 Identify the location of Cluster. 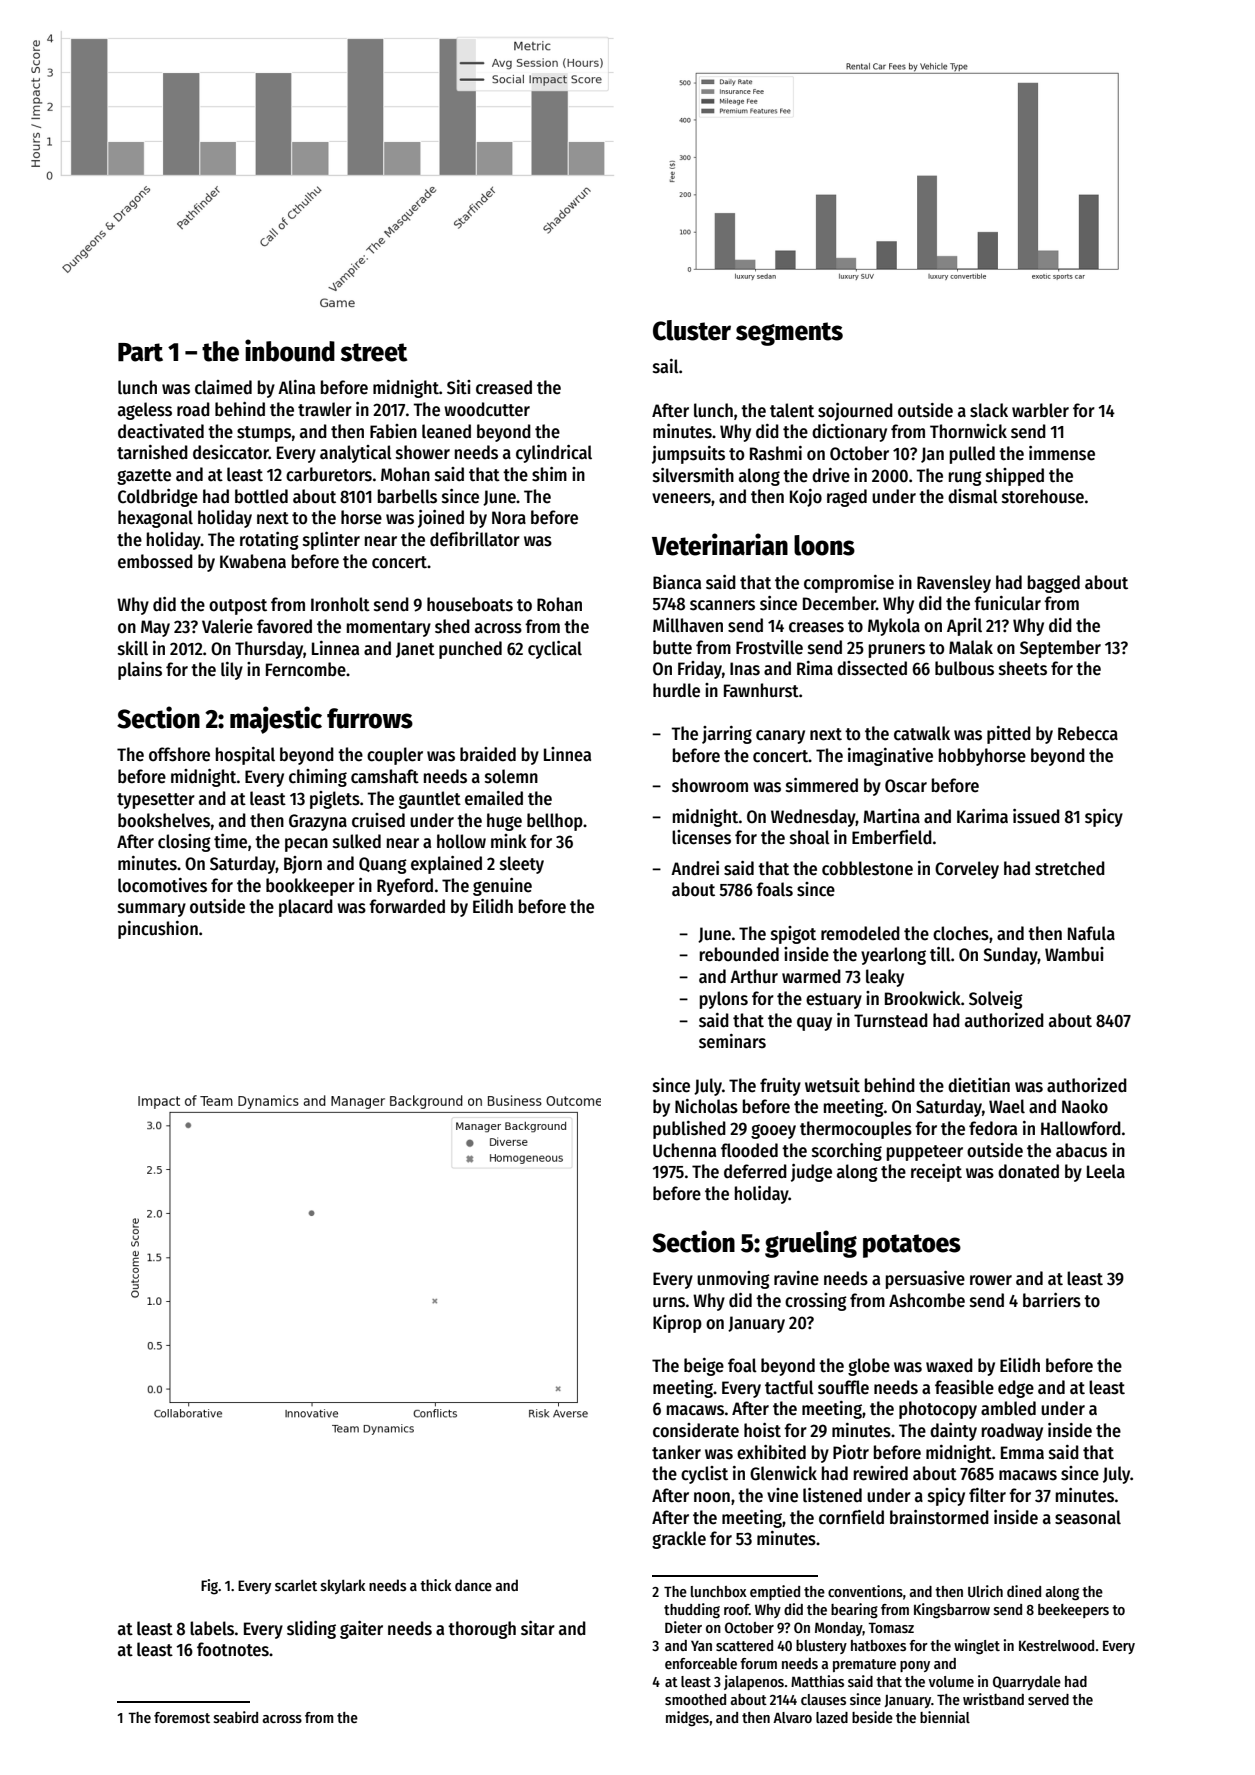
(692, 330).
